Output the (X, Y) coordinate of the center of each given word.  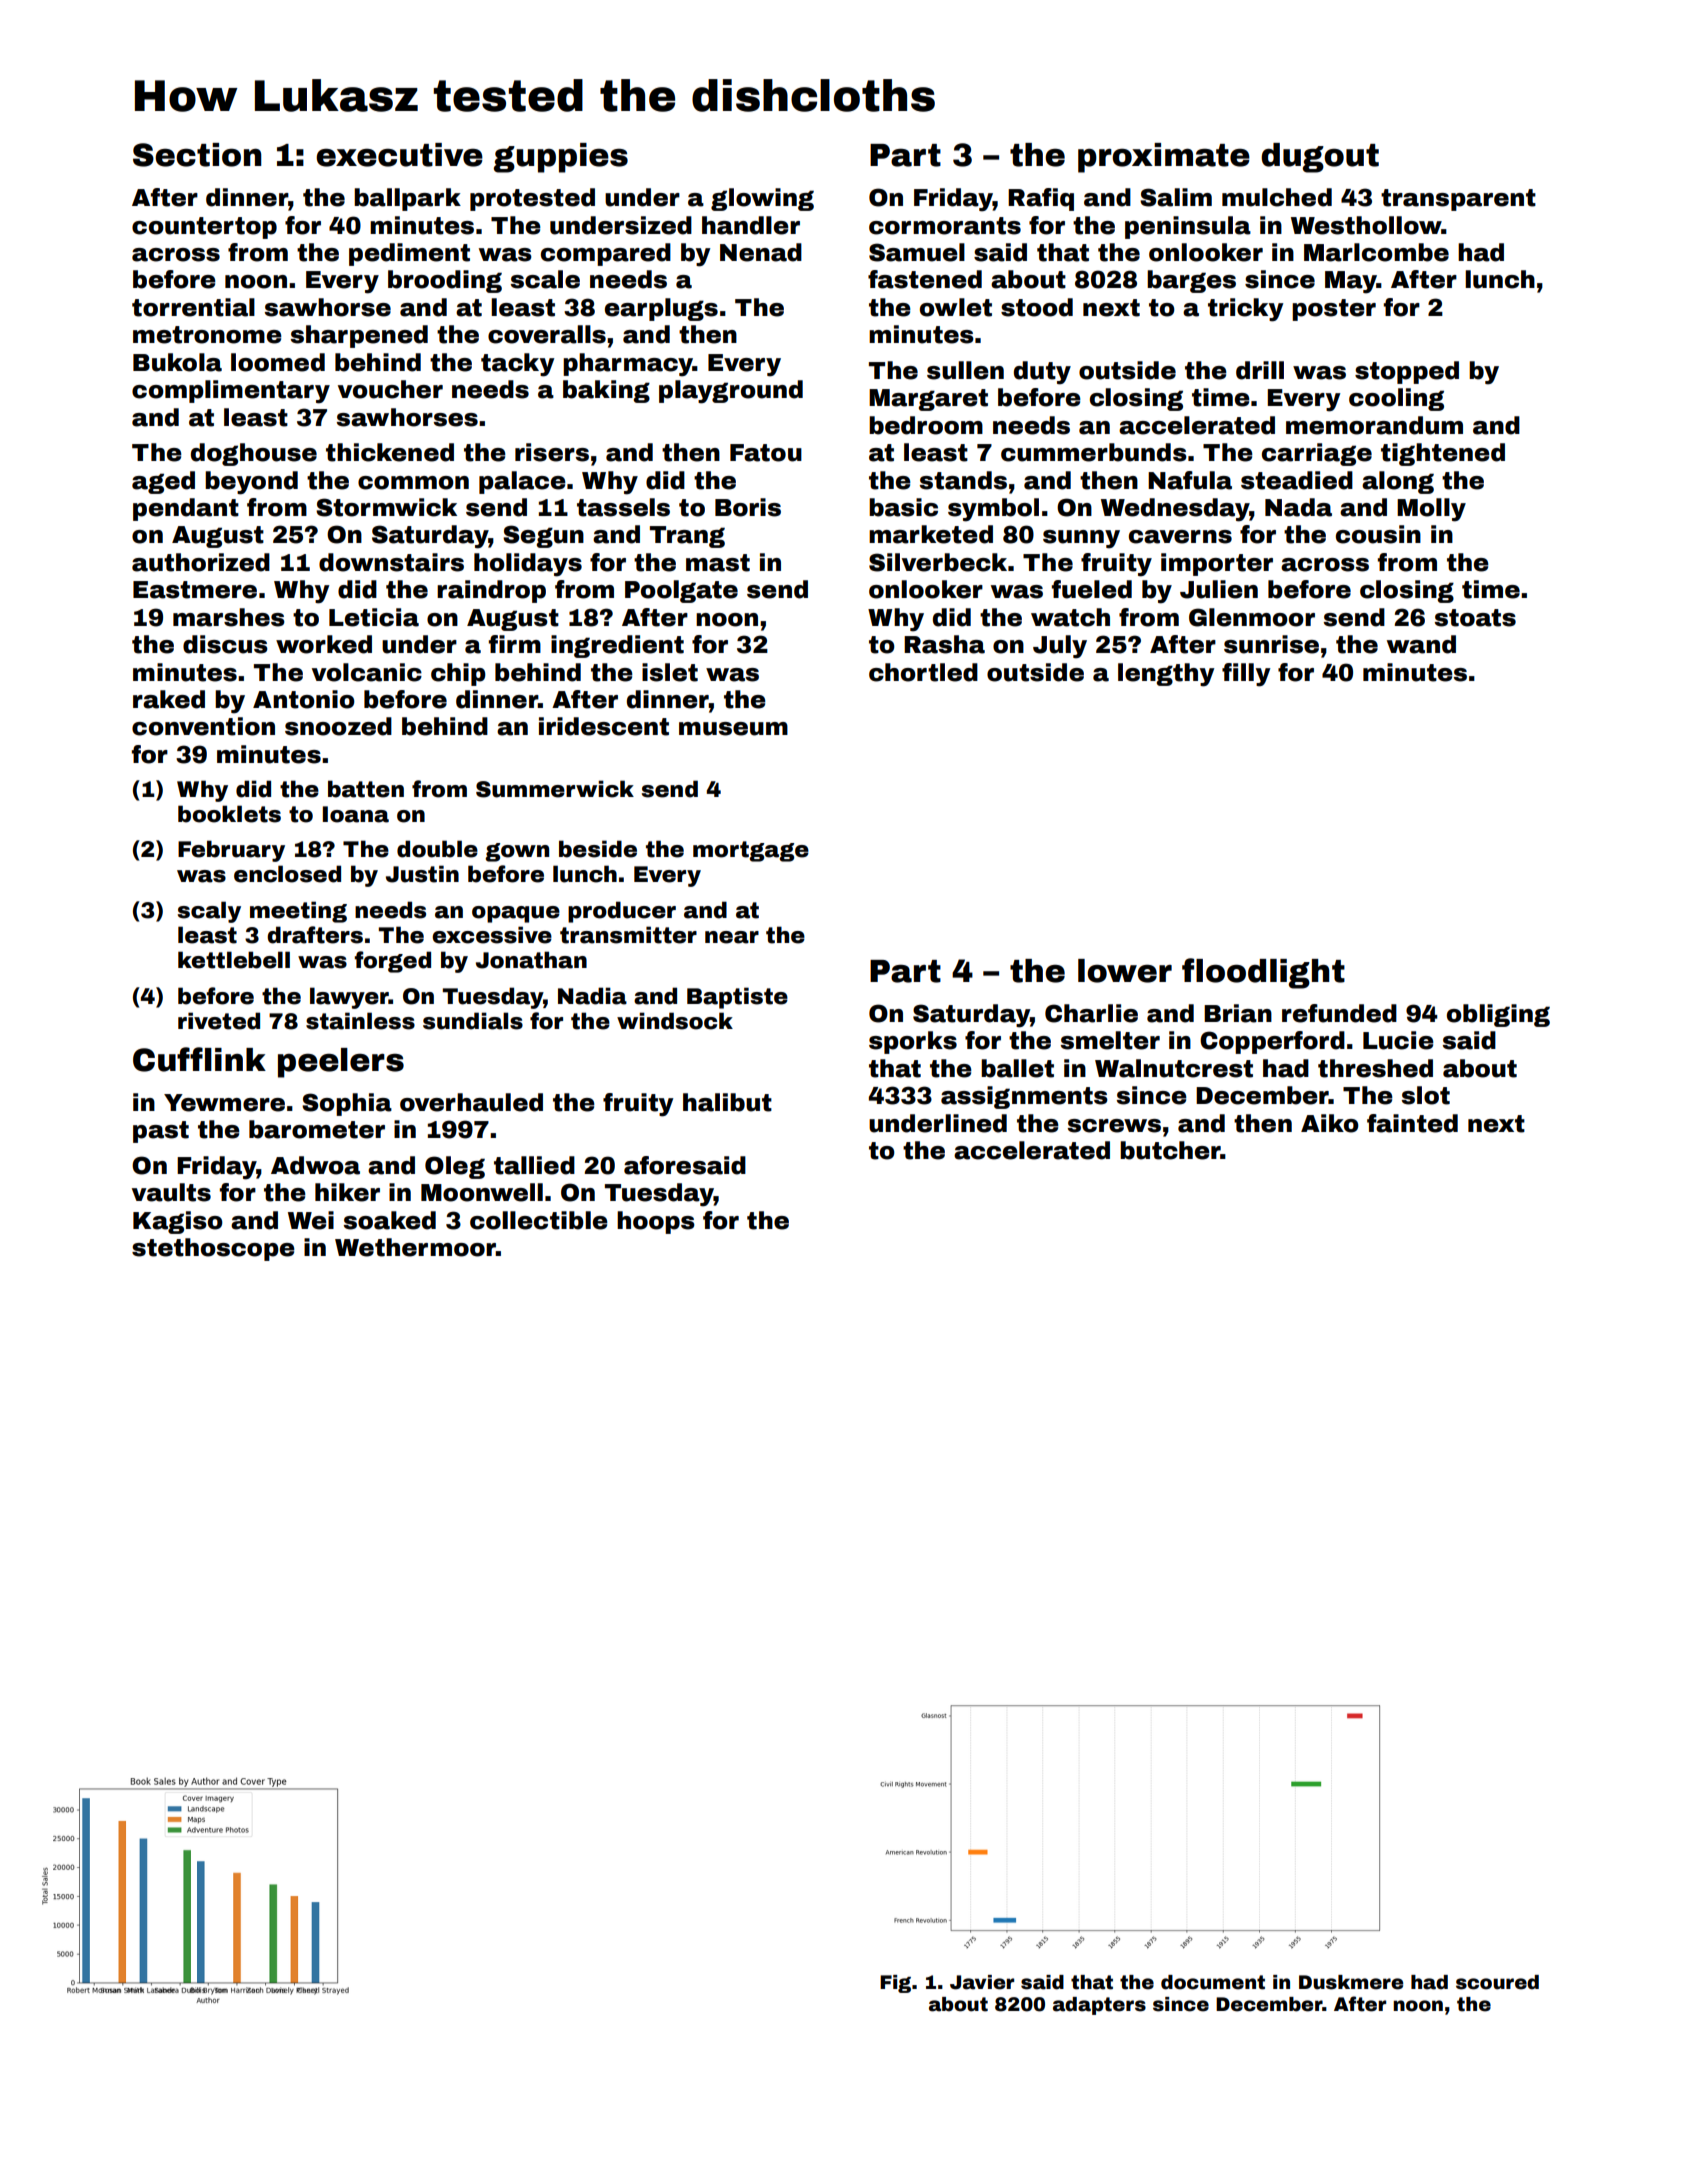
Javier (982, 1982)
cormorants (945, 226)
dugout (1320, 158)
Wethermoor (415, 1247)
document (1213, 1982)
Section (197, 155)
